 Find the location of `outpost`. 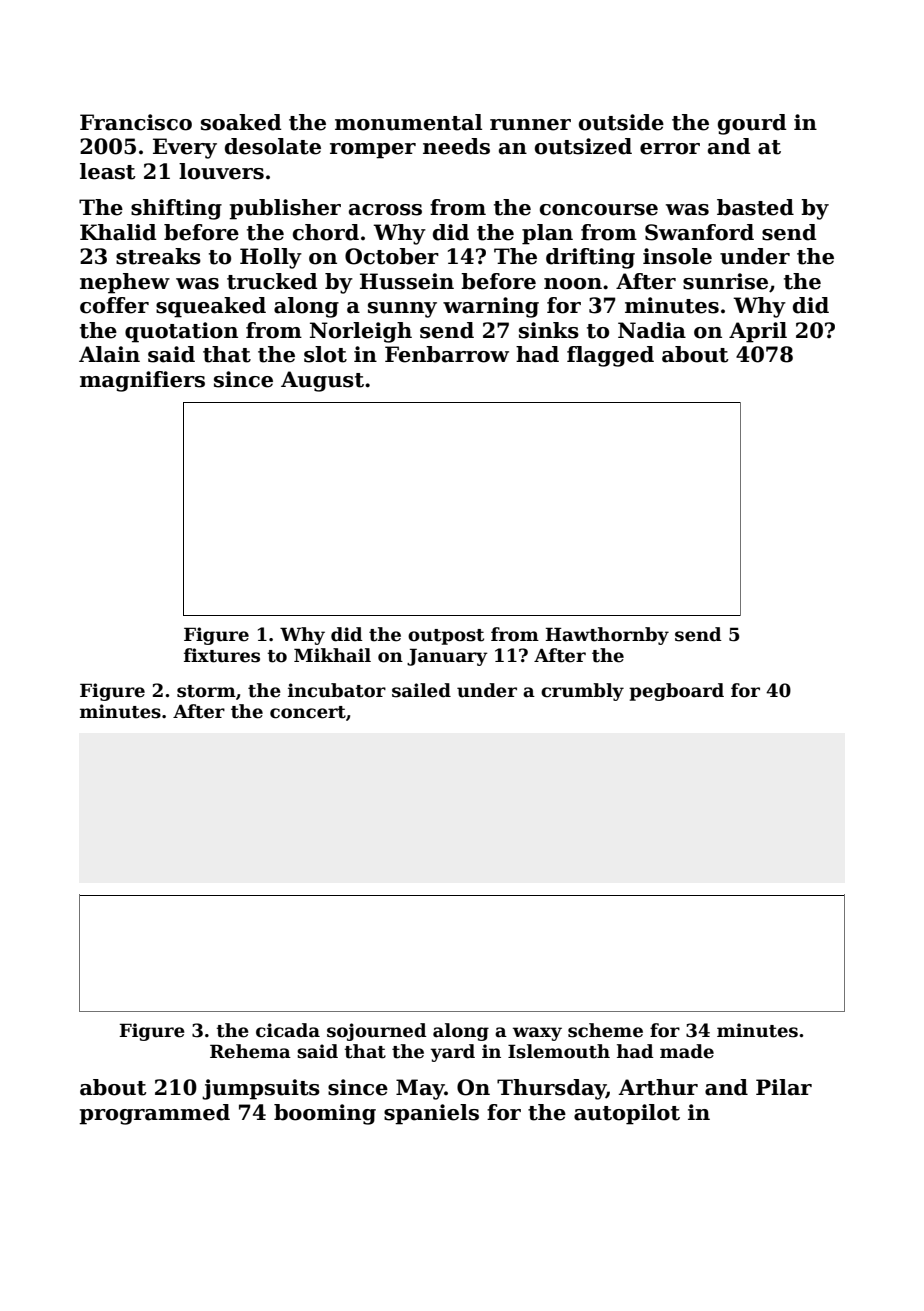

outpost is located at coordinates (446, 637).
